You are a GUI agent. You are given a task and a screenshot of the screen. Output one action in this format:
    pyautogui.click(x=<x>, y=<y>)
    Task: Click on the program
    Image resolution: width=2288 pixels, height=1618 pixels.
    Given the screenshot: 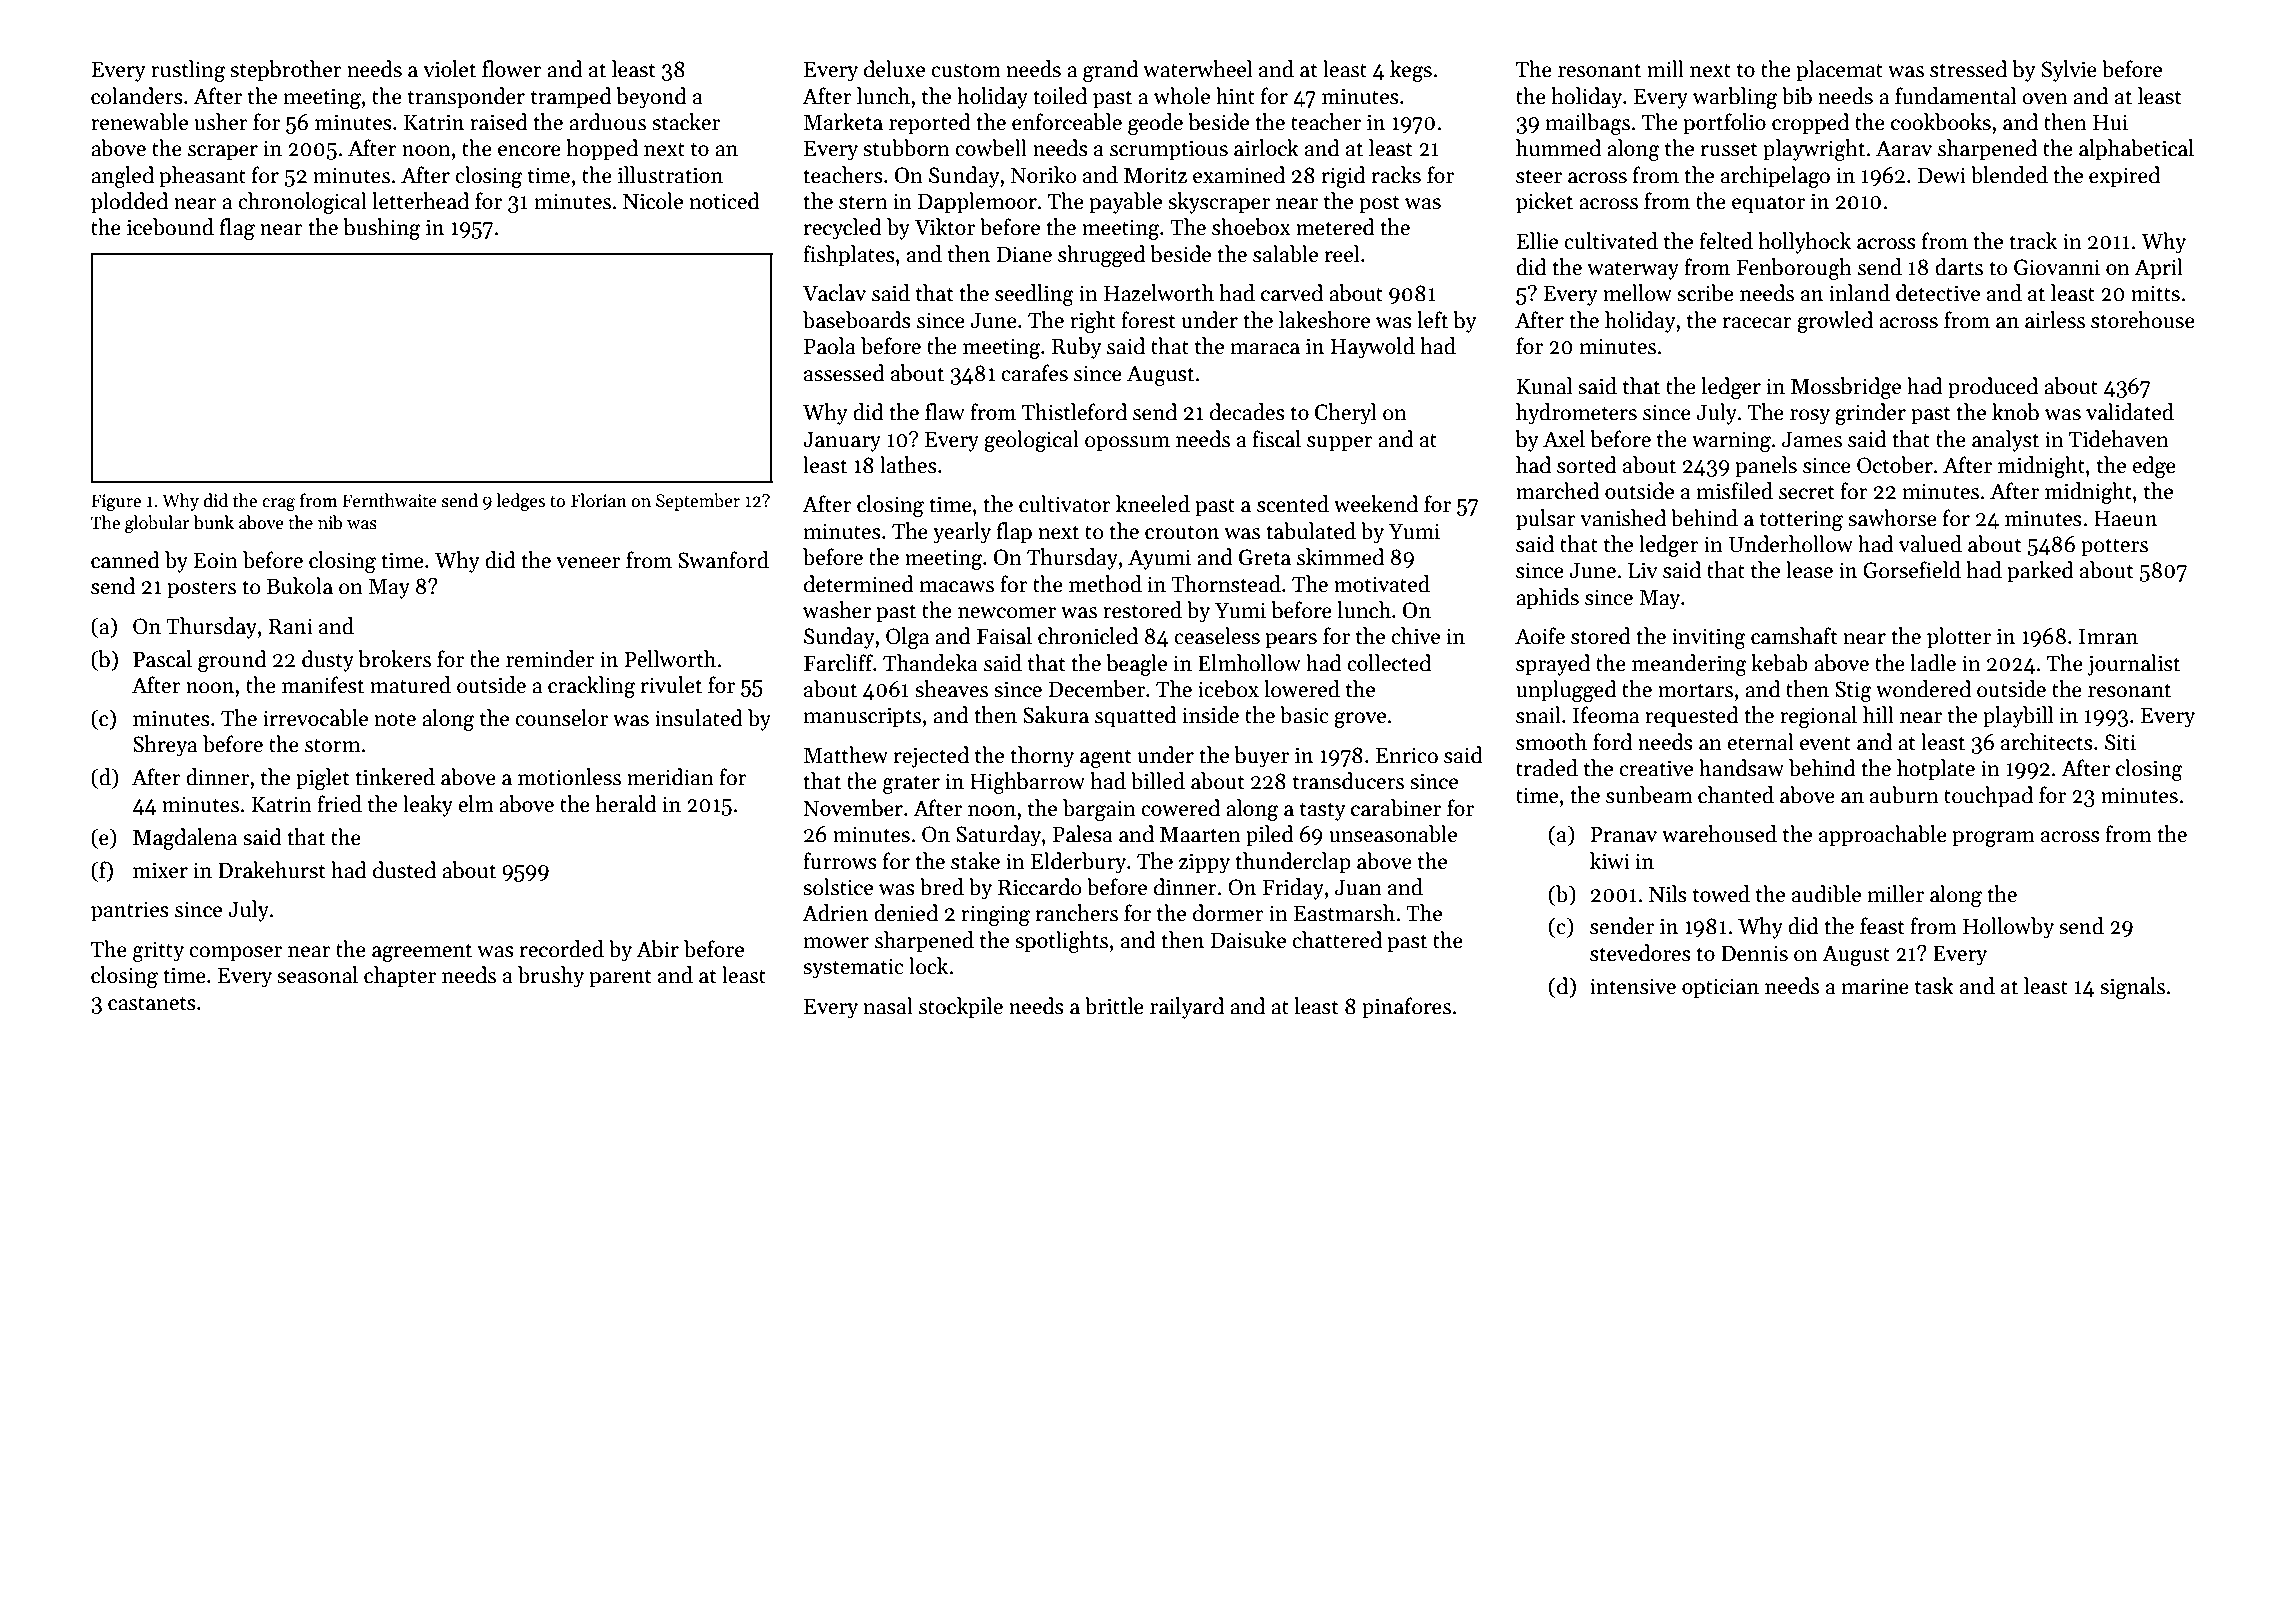 What is the action you would take?
    pyautogui.click(x=1993, y=839)
